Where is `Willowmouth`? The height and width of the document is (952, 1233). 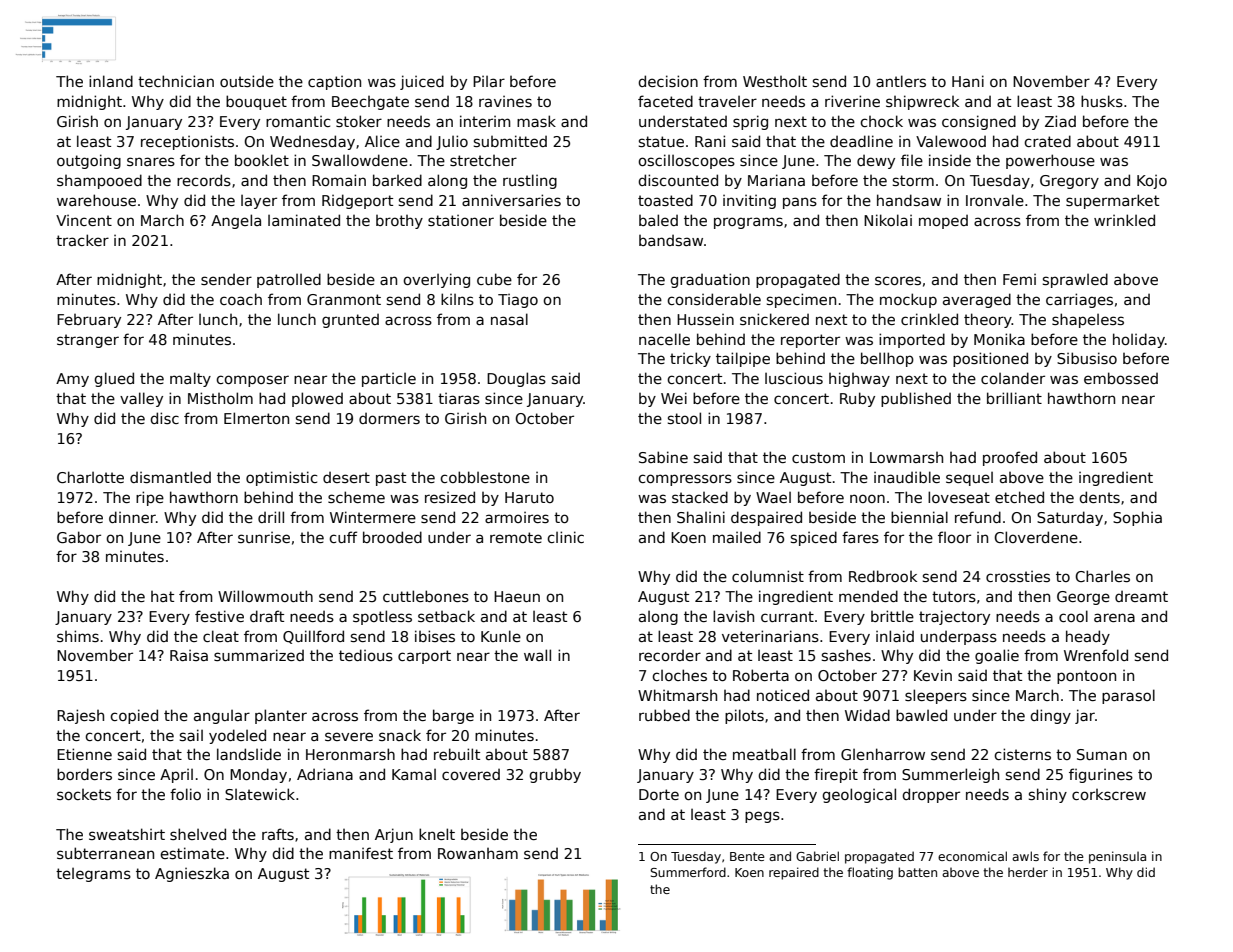 Willowmouth is located at coordinates (265, 596).
